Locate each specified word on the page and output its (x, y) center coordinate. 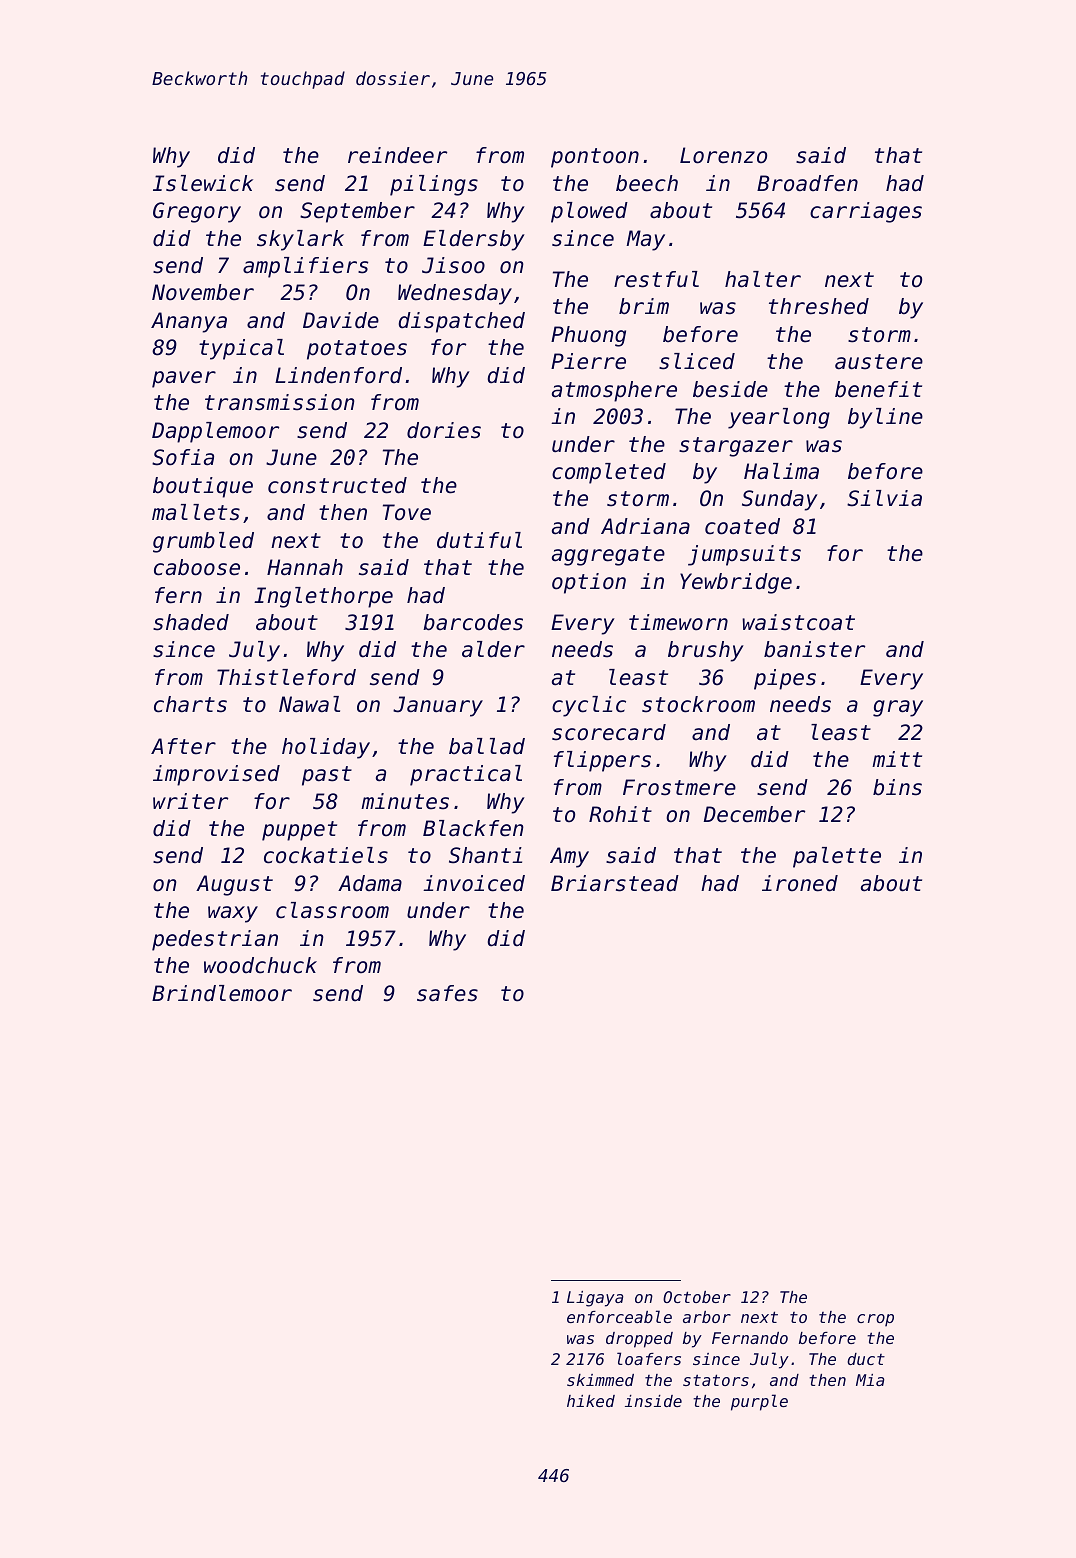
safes (447, 993)
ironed (800, 883)
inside (653, 1401)
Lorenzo (723, 155)
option (589, 583)
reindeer (397, 155)
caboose (197, 567)
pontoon (595, 158)
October (697, 1297)
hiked (591, 1401)
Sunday (780, 500)
